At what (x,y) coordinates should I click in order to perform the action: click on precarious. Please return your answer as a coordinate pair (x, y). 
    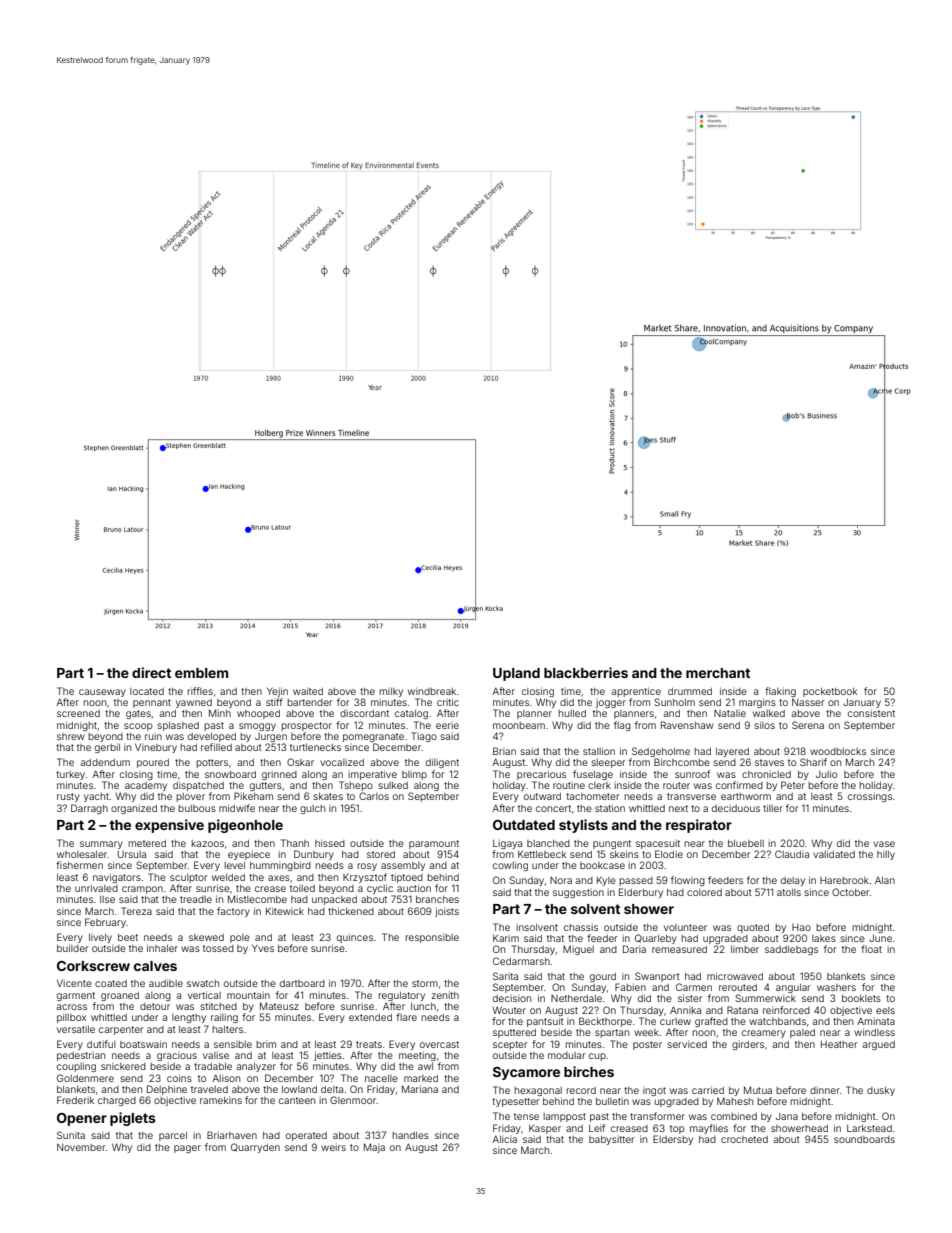
    Looking at the image, I should click on (541, 775).
